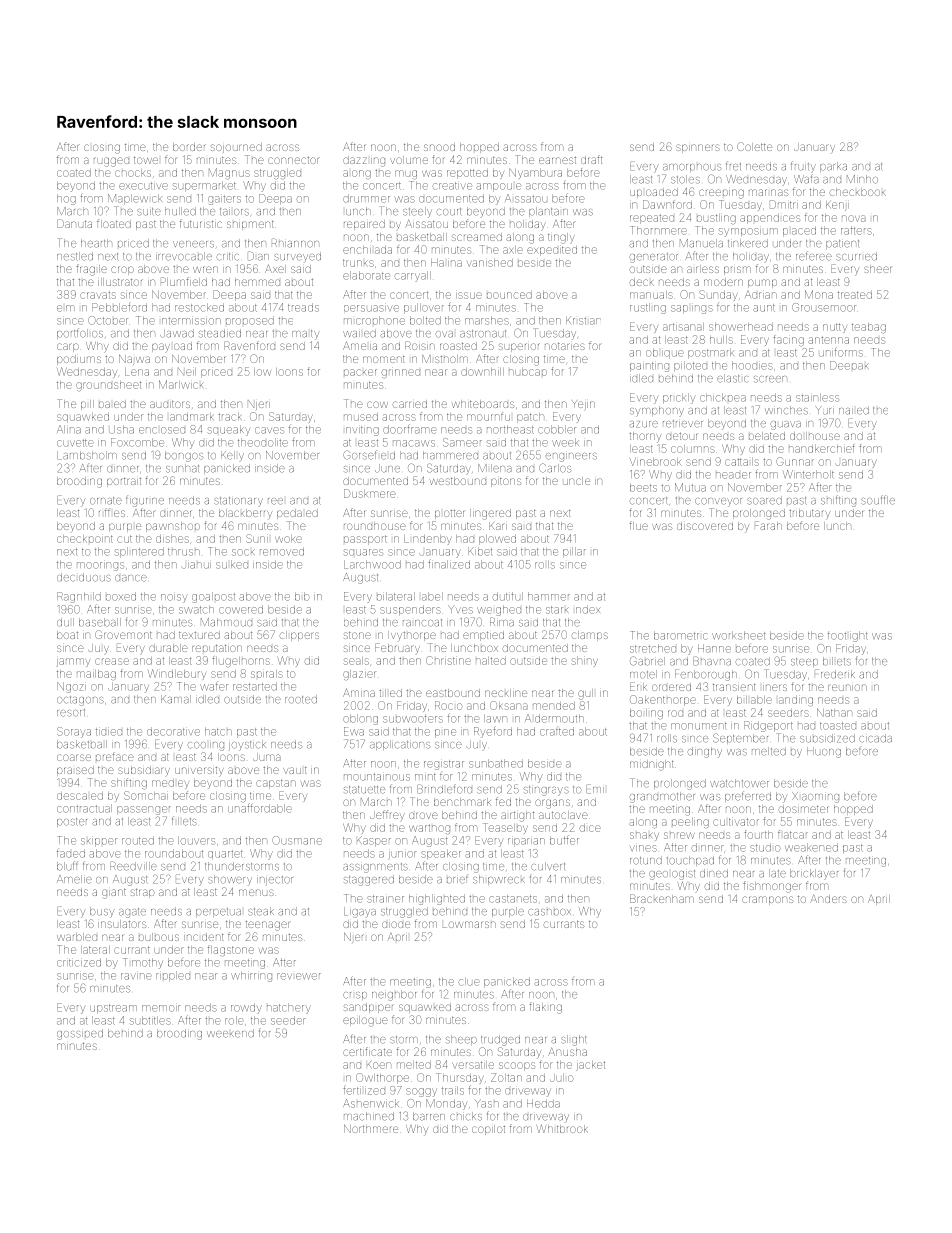 Image resolution: width=952 pixels, height=1233 pixels. Describe the element at coordinates (439, 147) in the image. I see `snood` at that location.
